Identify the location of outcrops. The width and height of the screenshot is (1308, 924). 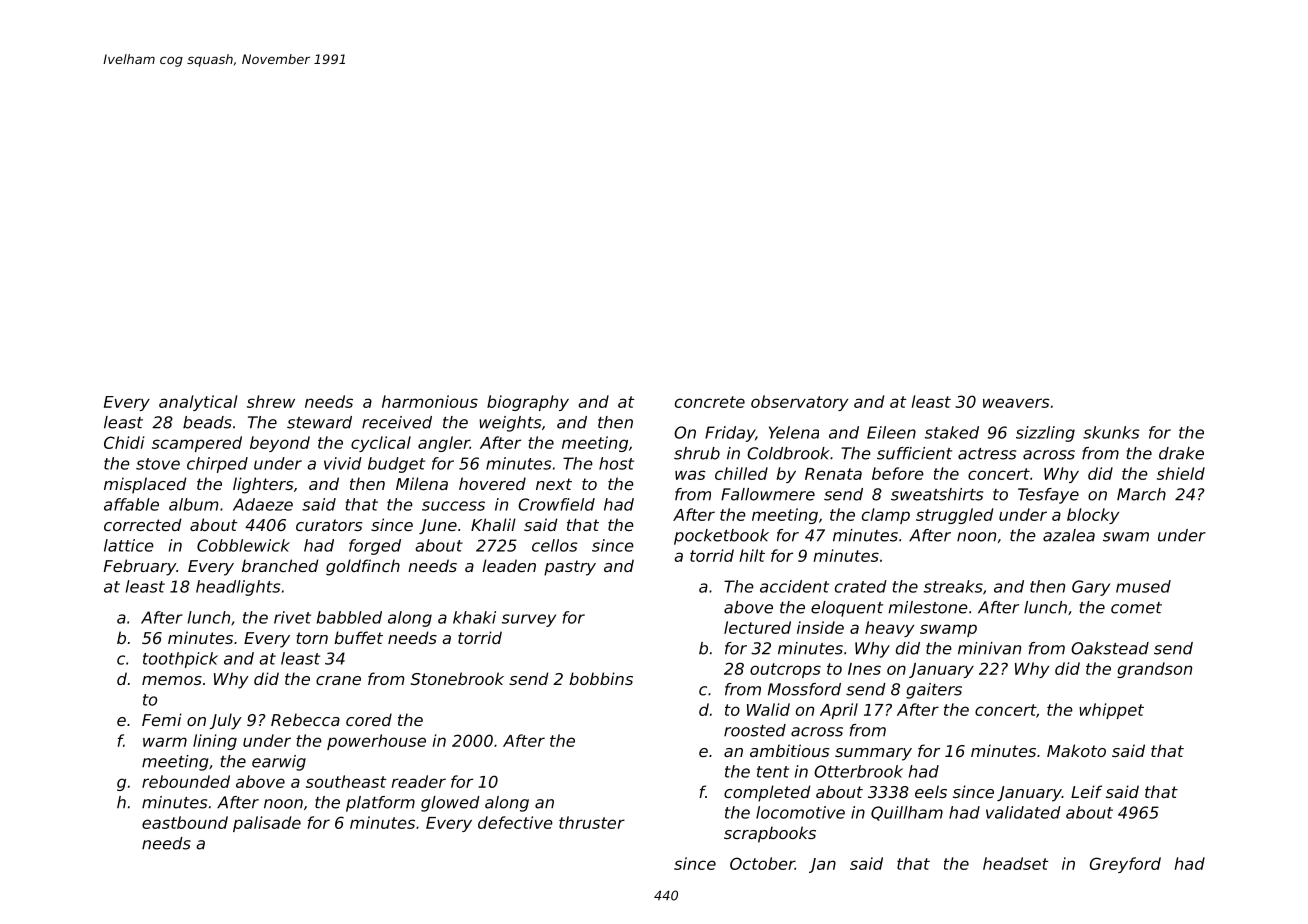
(785, 670).
